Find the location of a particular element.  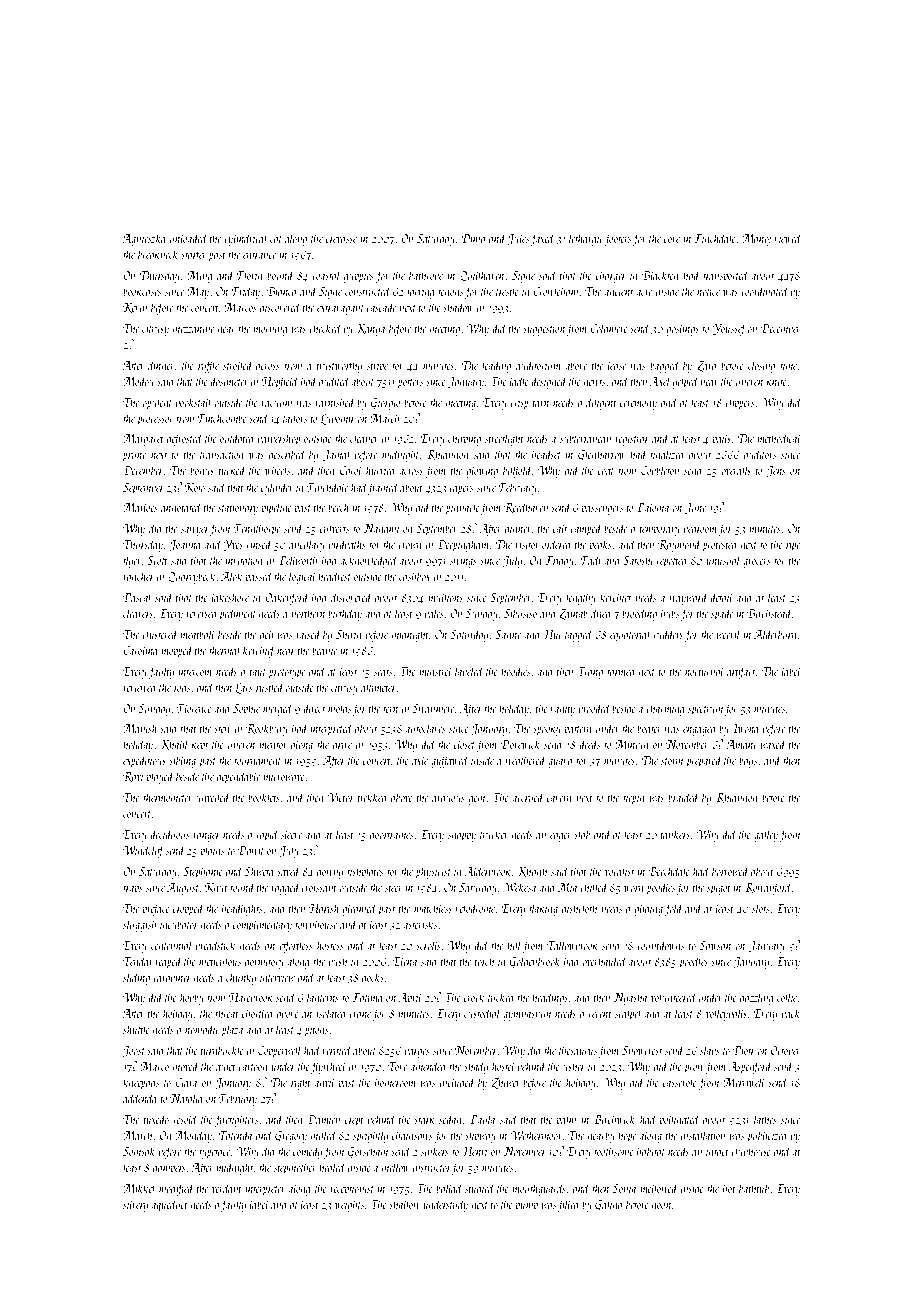

Kanya is located at coordinates (370, 330).
